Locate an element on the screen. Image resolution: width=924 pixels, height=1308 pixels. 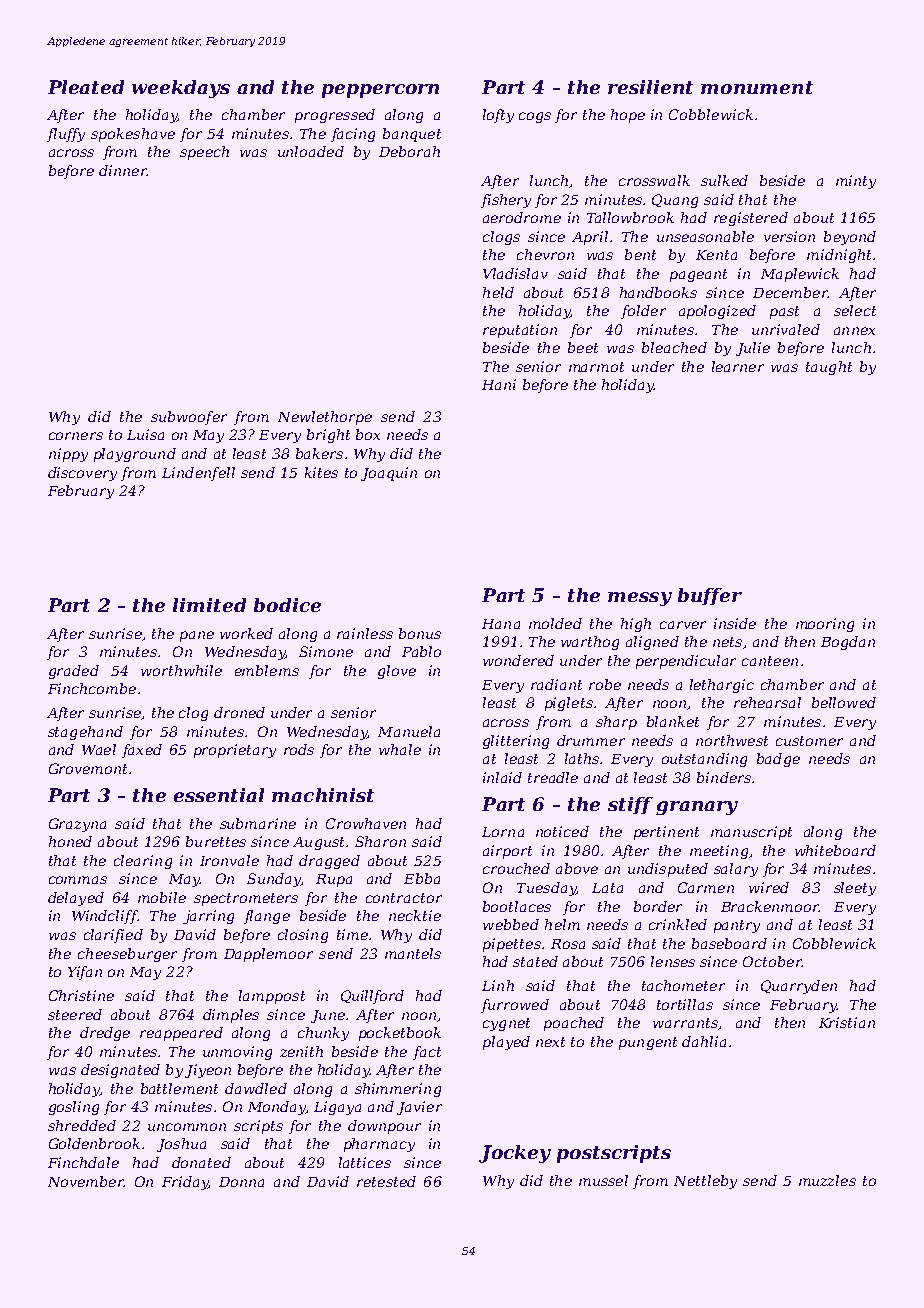
progressed is located at coordinates (335, 116).
